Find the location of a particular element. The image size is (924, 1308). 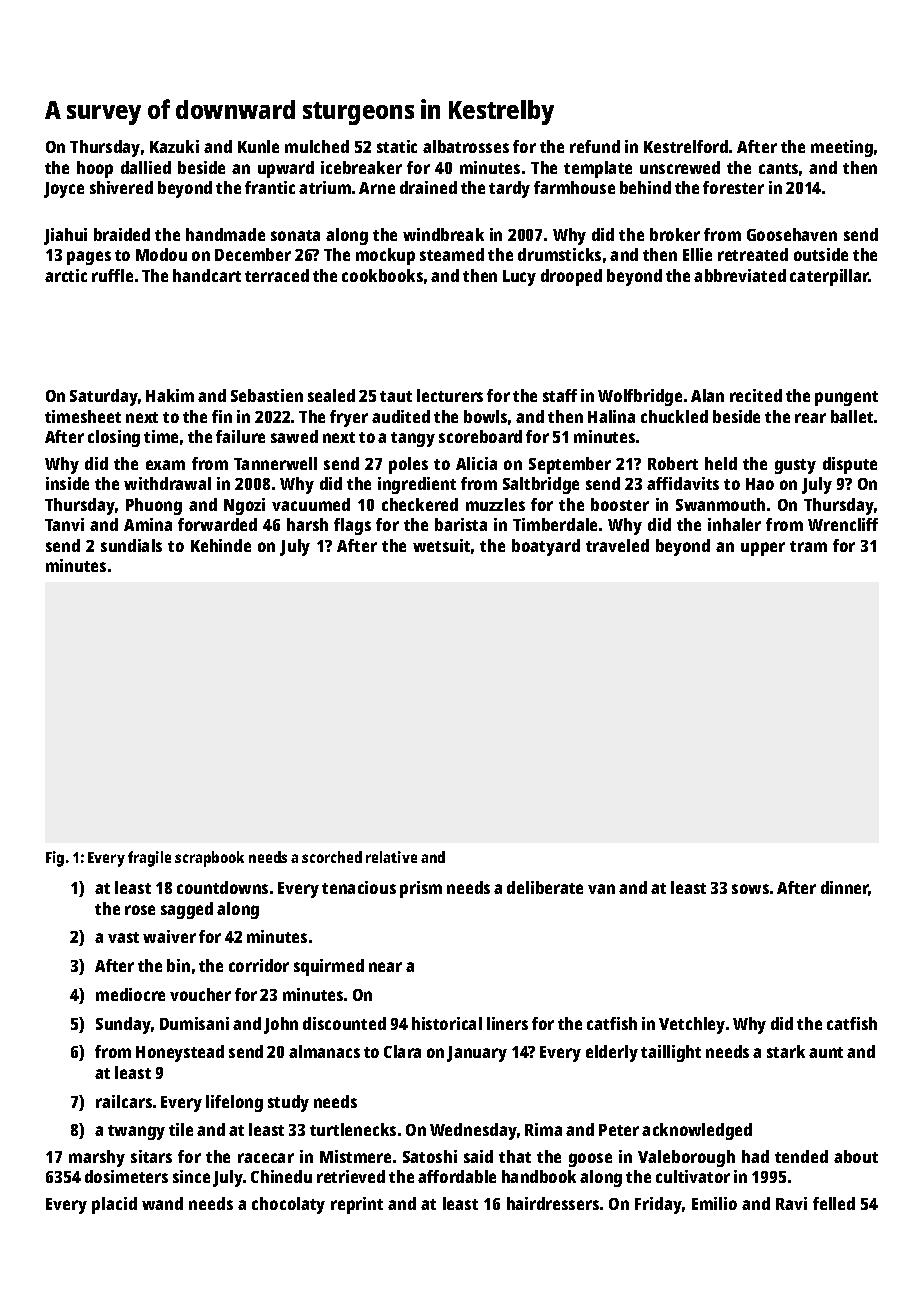

upper is located at coordinates (763, 549).
